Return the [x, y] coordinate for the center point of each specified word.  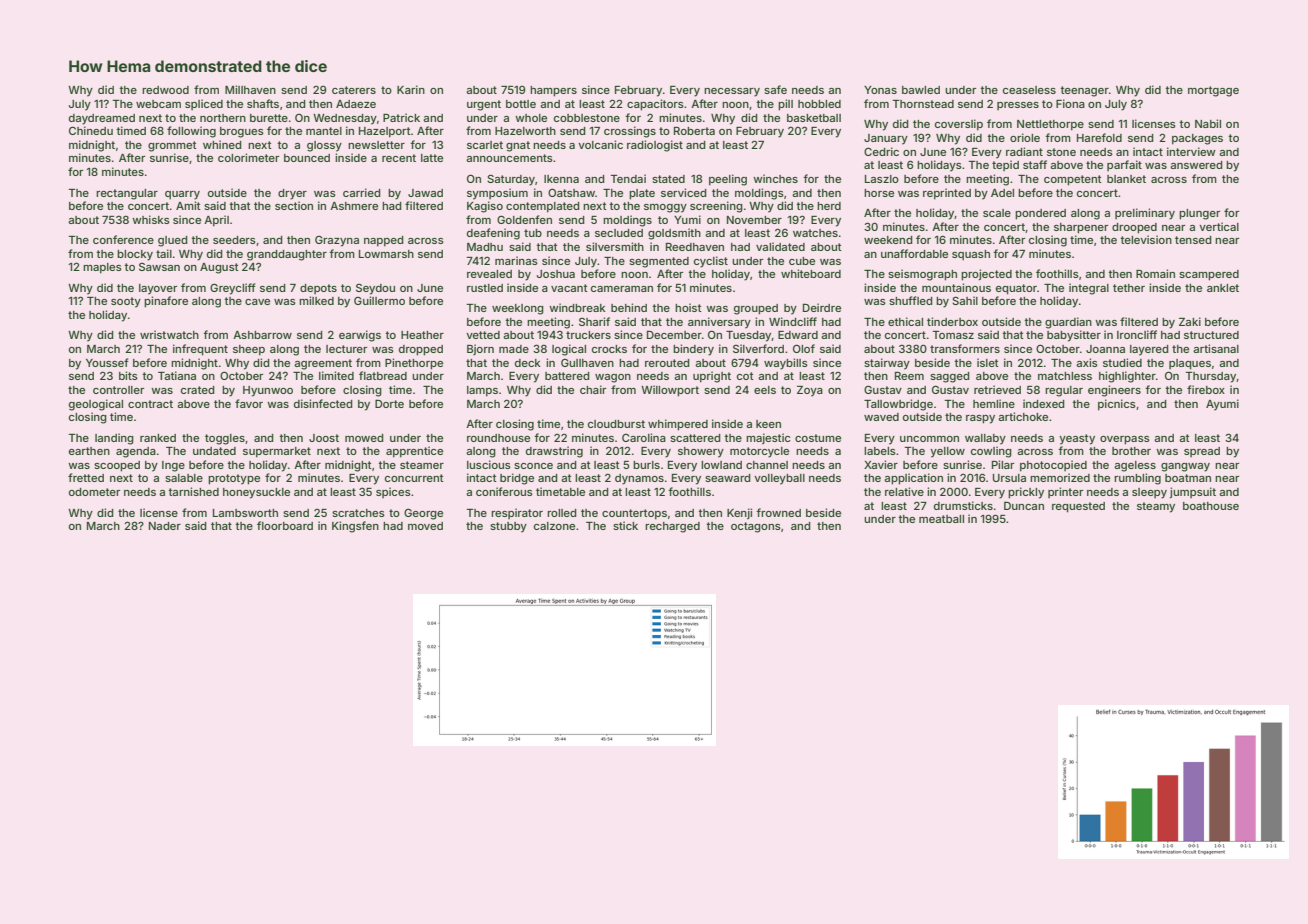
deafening [493, 234]
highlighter [1127, 377]
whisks [151, 219]
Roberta [694, 131]
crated [198, 390]
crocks [609, 349]
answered [1196, 165]
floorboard [285, 525]
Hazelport [385, 132]
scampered [1209, 275]
